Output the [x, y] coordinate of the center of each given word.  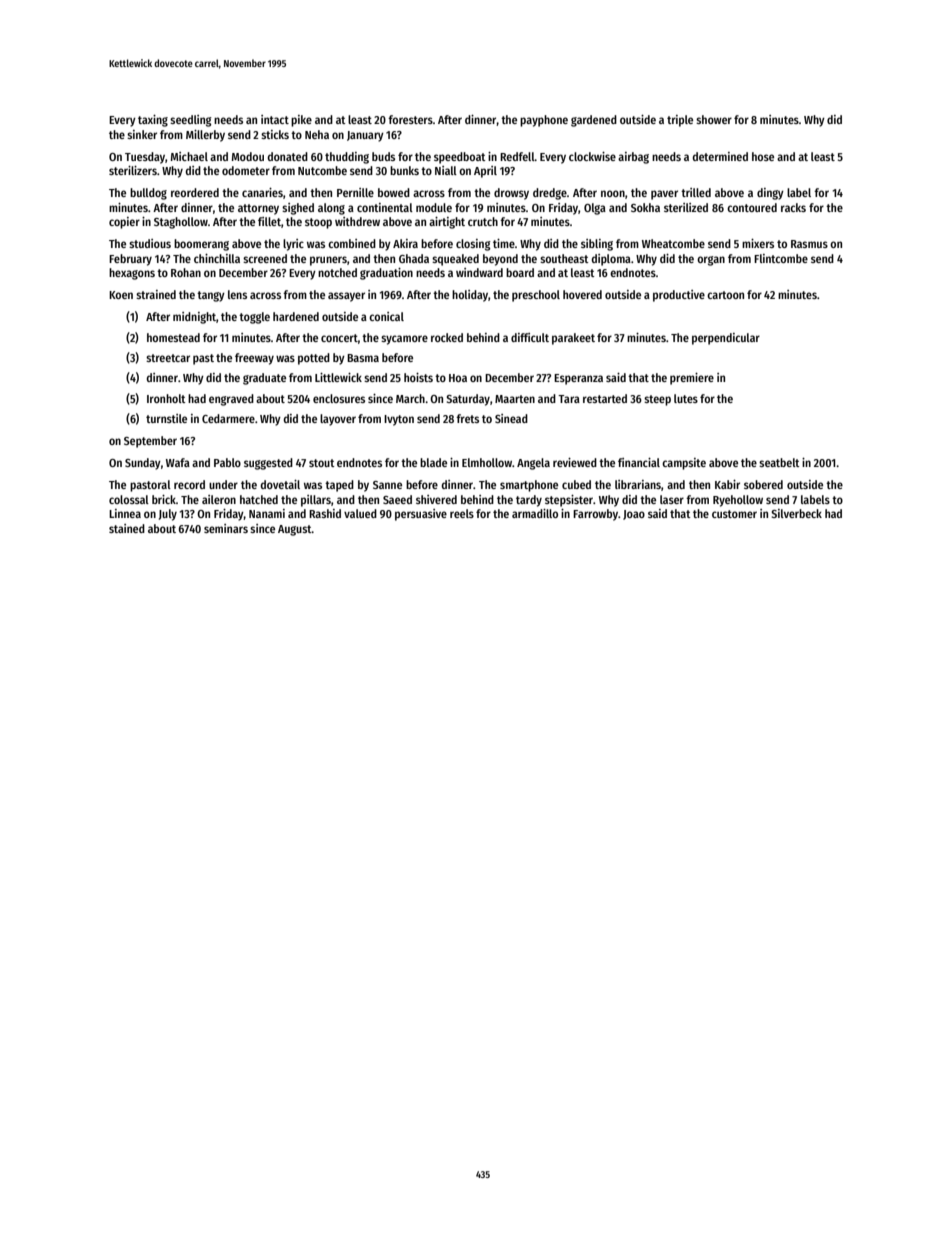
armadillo [535, 513]
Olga [595, 209]
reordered [195, 192]
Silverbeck [796, 513]
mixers [758, 243]
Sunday [143, 464]
